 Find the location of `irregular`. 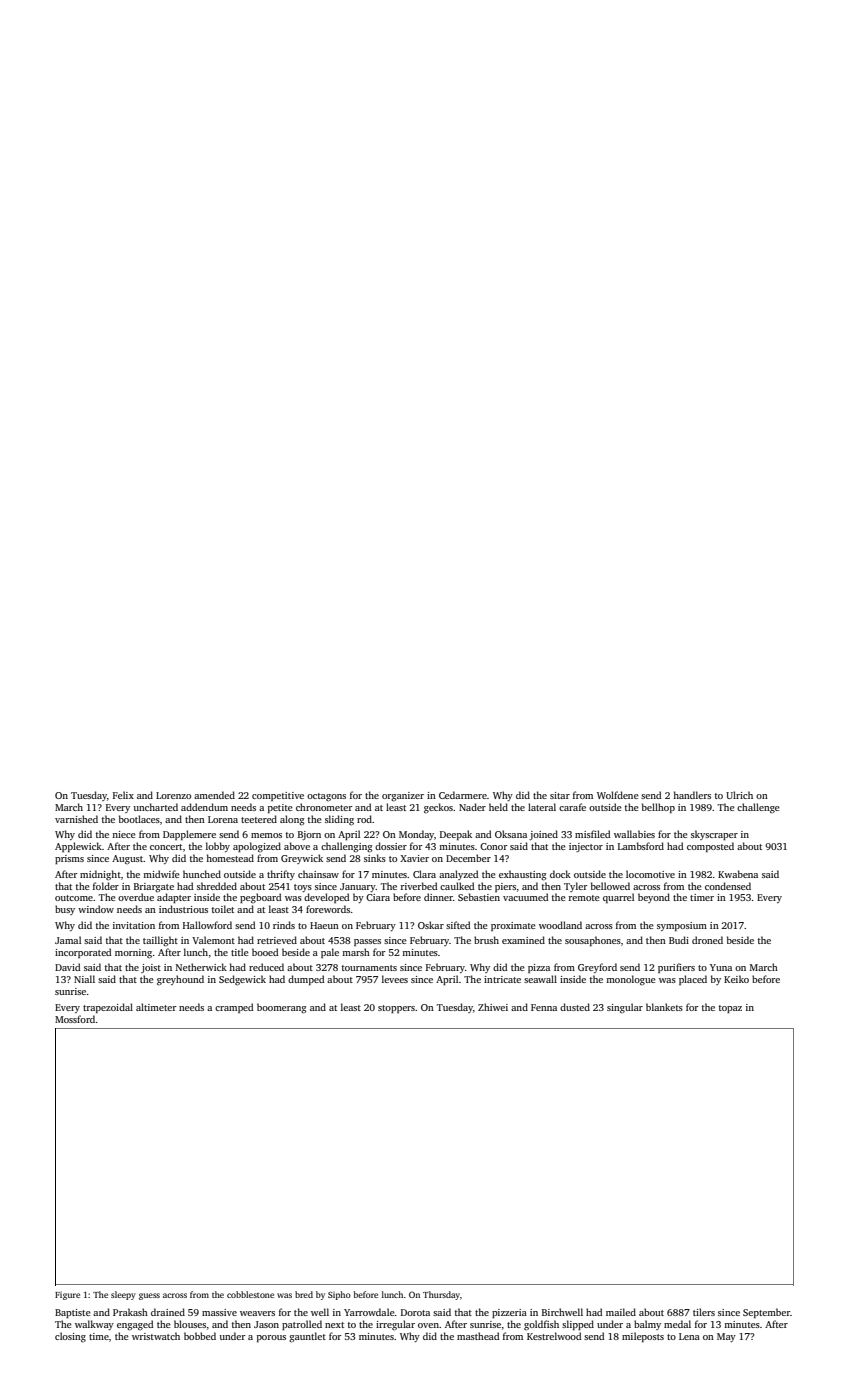

irregular is located at coordinates (395, 1325).
